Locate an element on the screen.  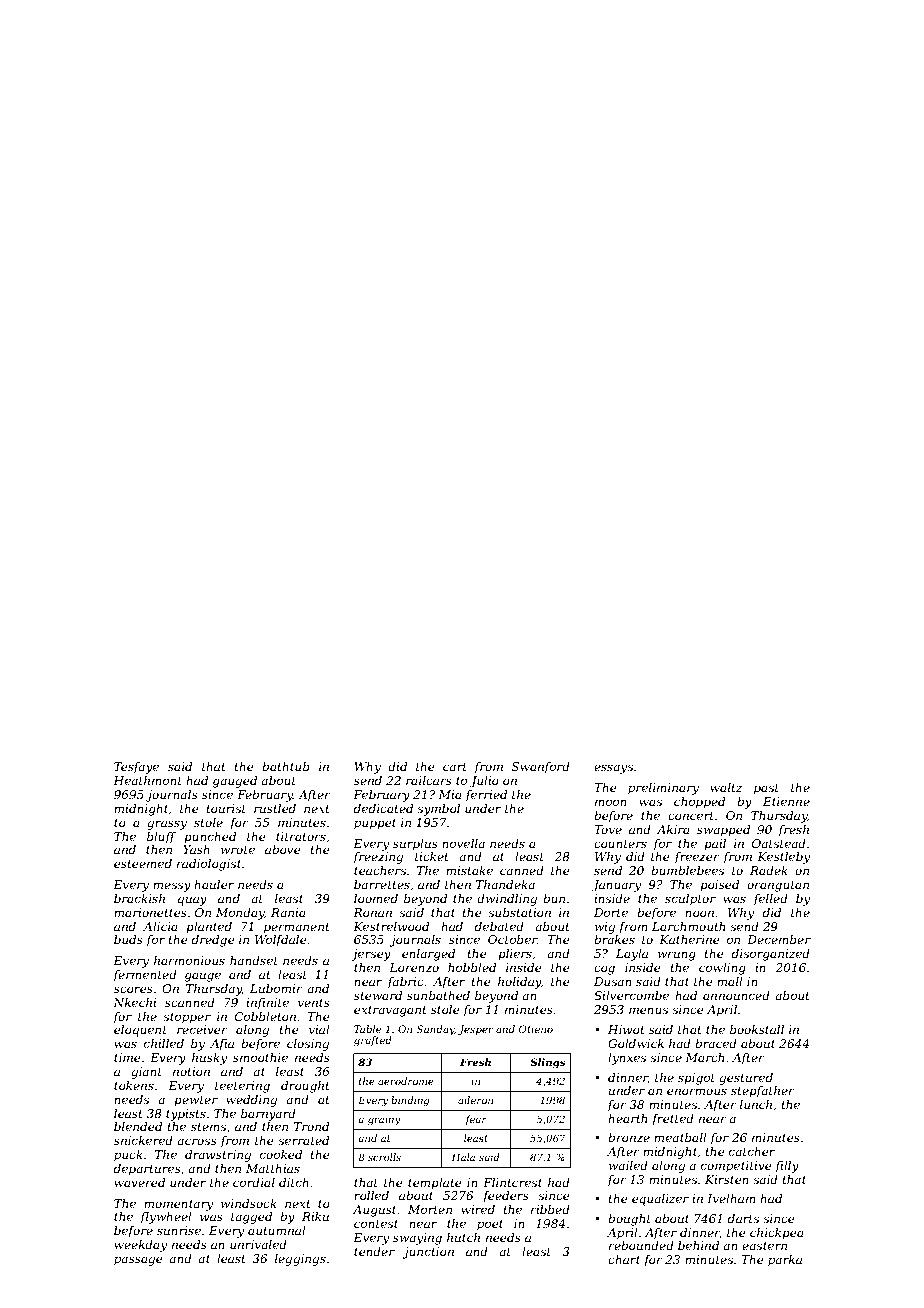
bronze is located at coordinates (629, 1137).
